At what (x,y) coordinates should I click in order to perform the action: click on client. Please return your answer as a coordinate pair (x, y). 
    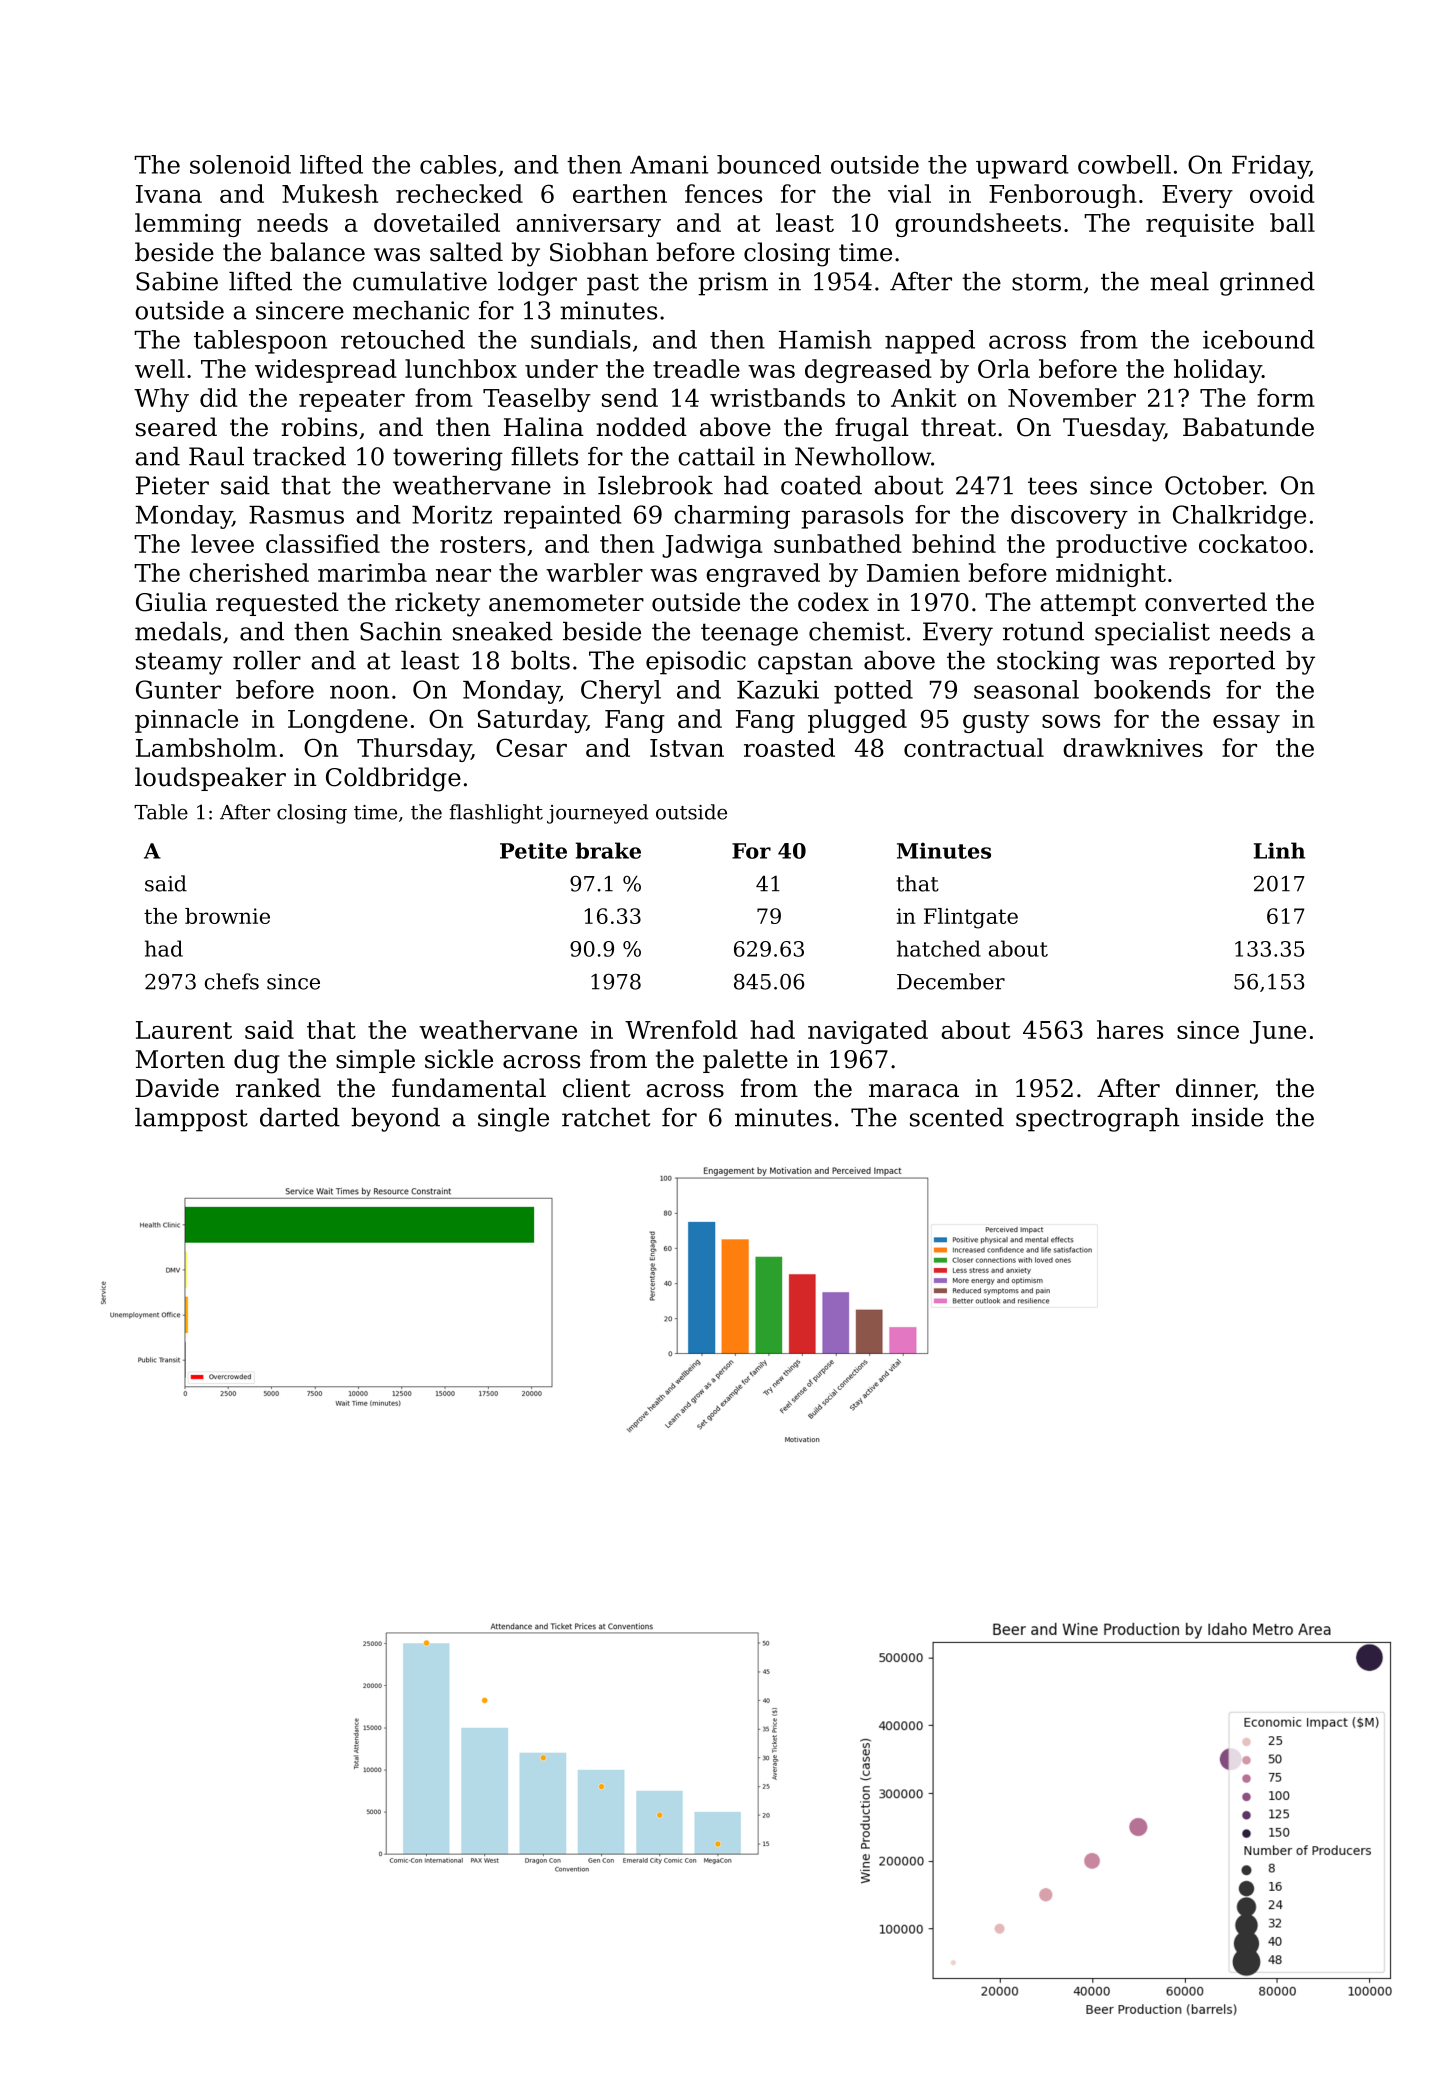
    Looking at the image, I should click on (597, 1088).
